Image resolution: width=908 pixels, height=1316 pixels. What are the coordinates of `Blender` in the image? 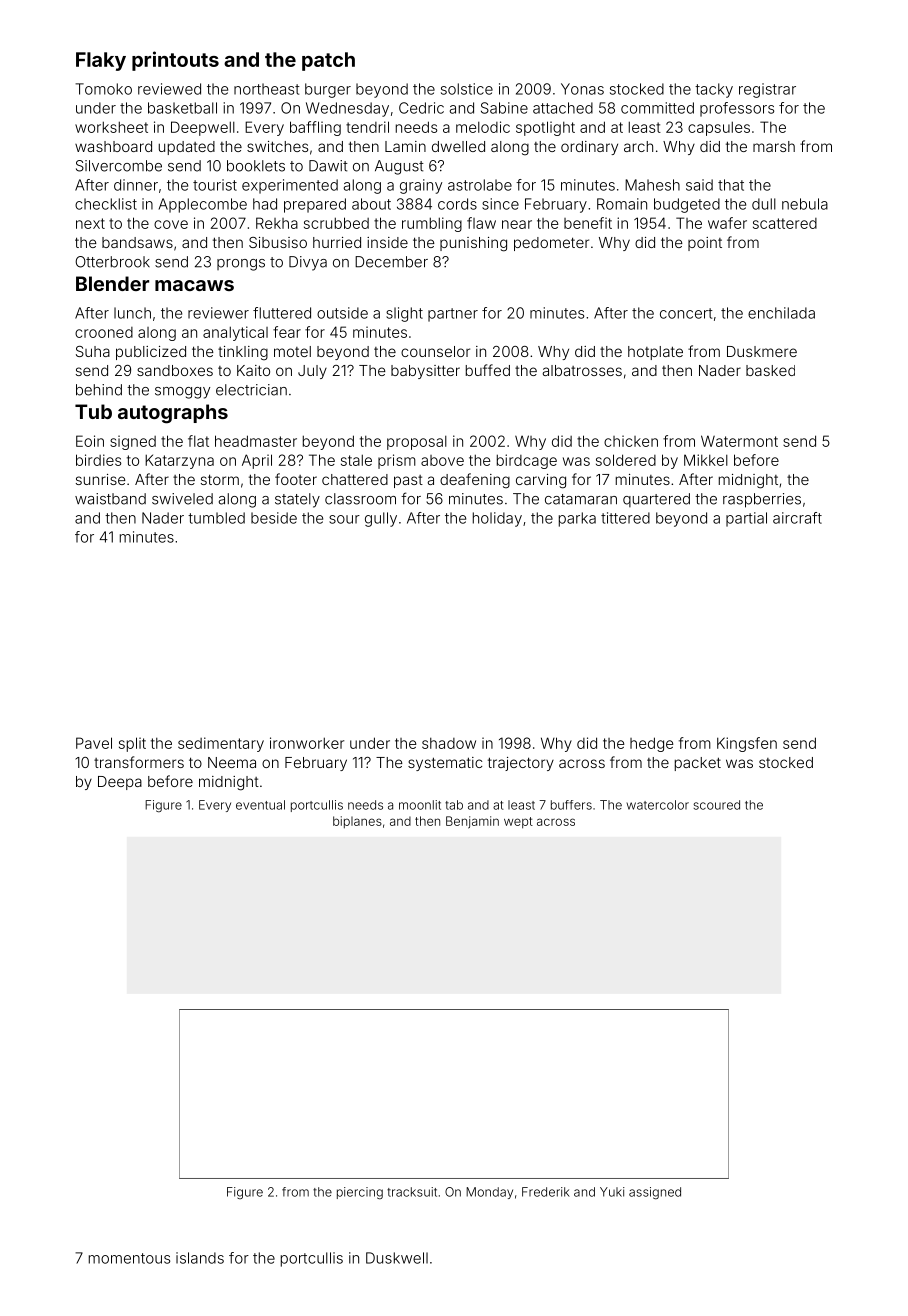 It's located at (112, 283).
